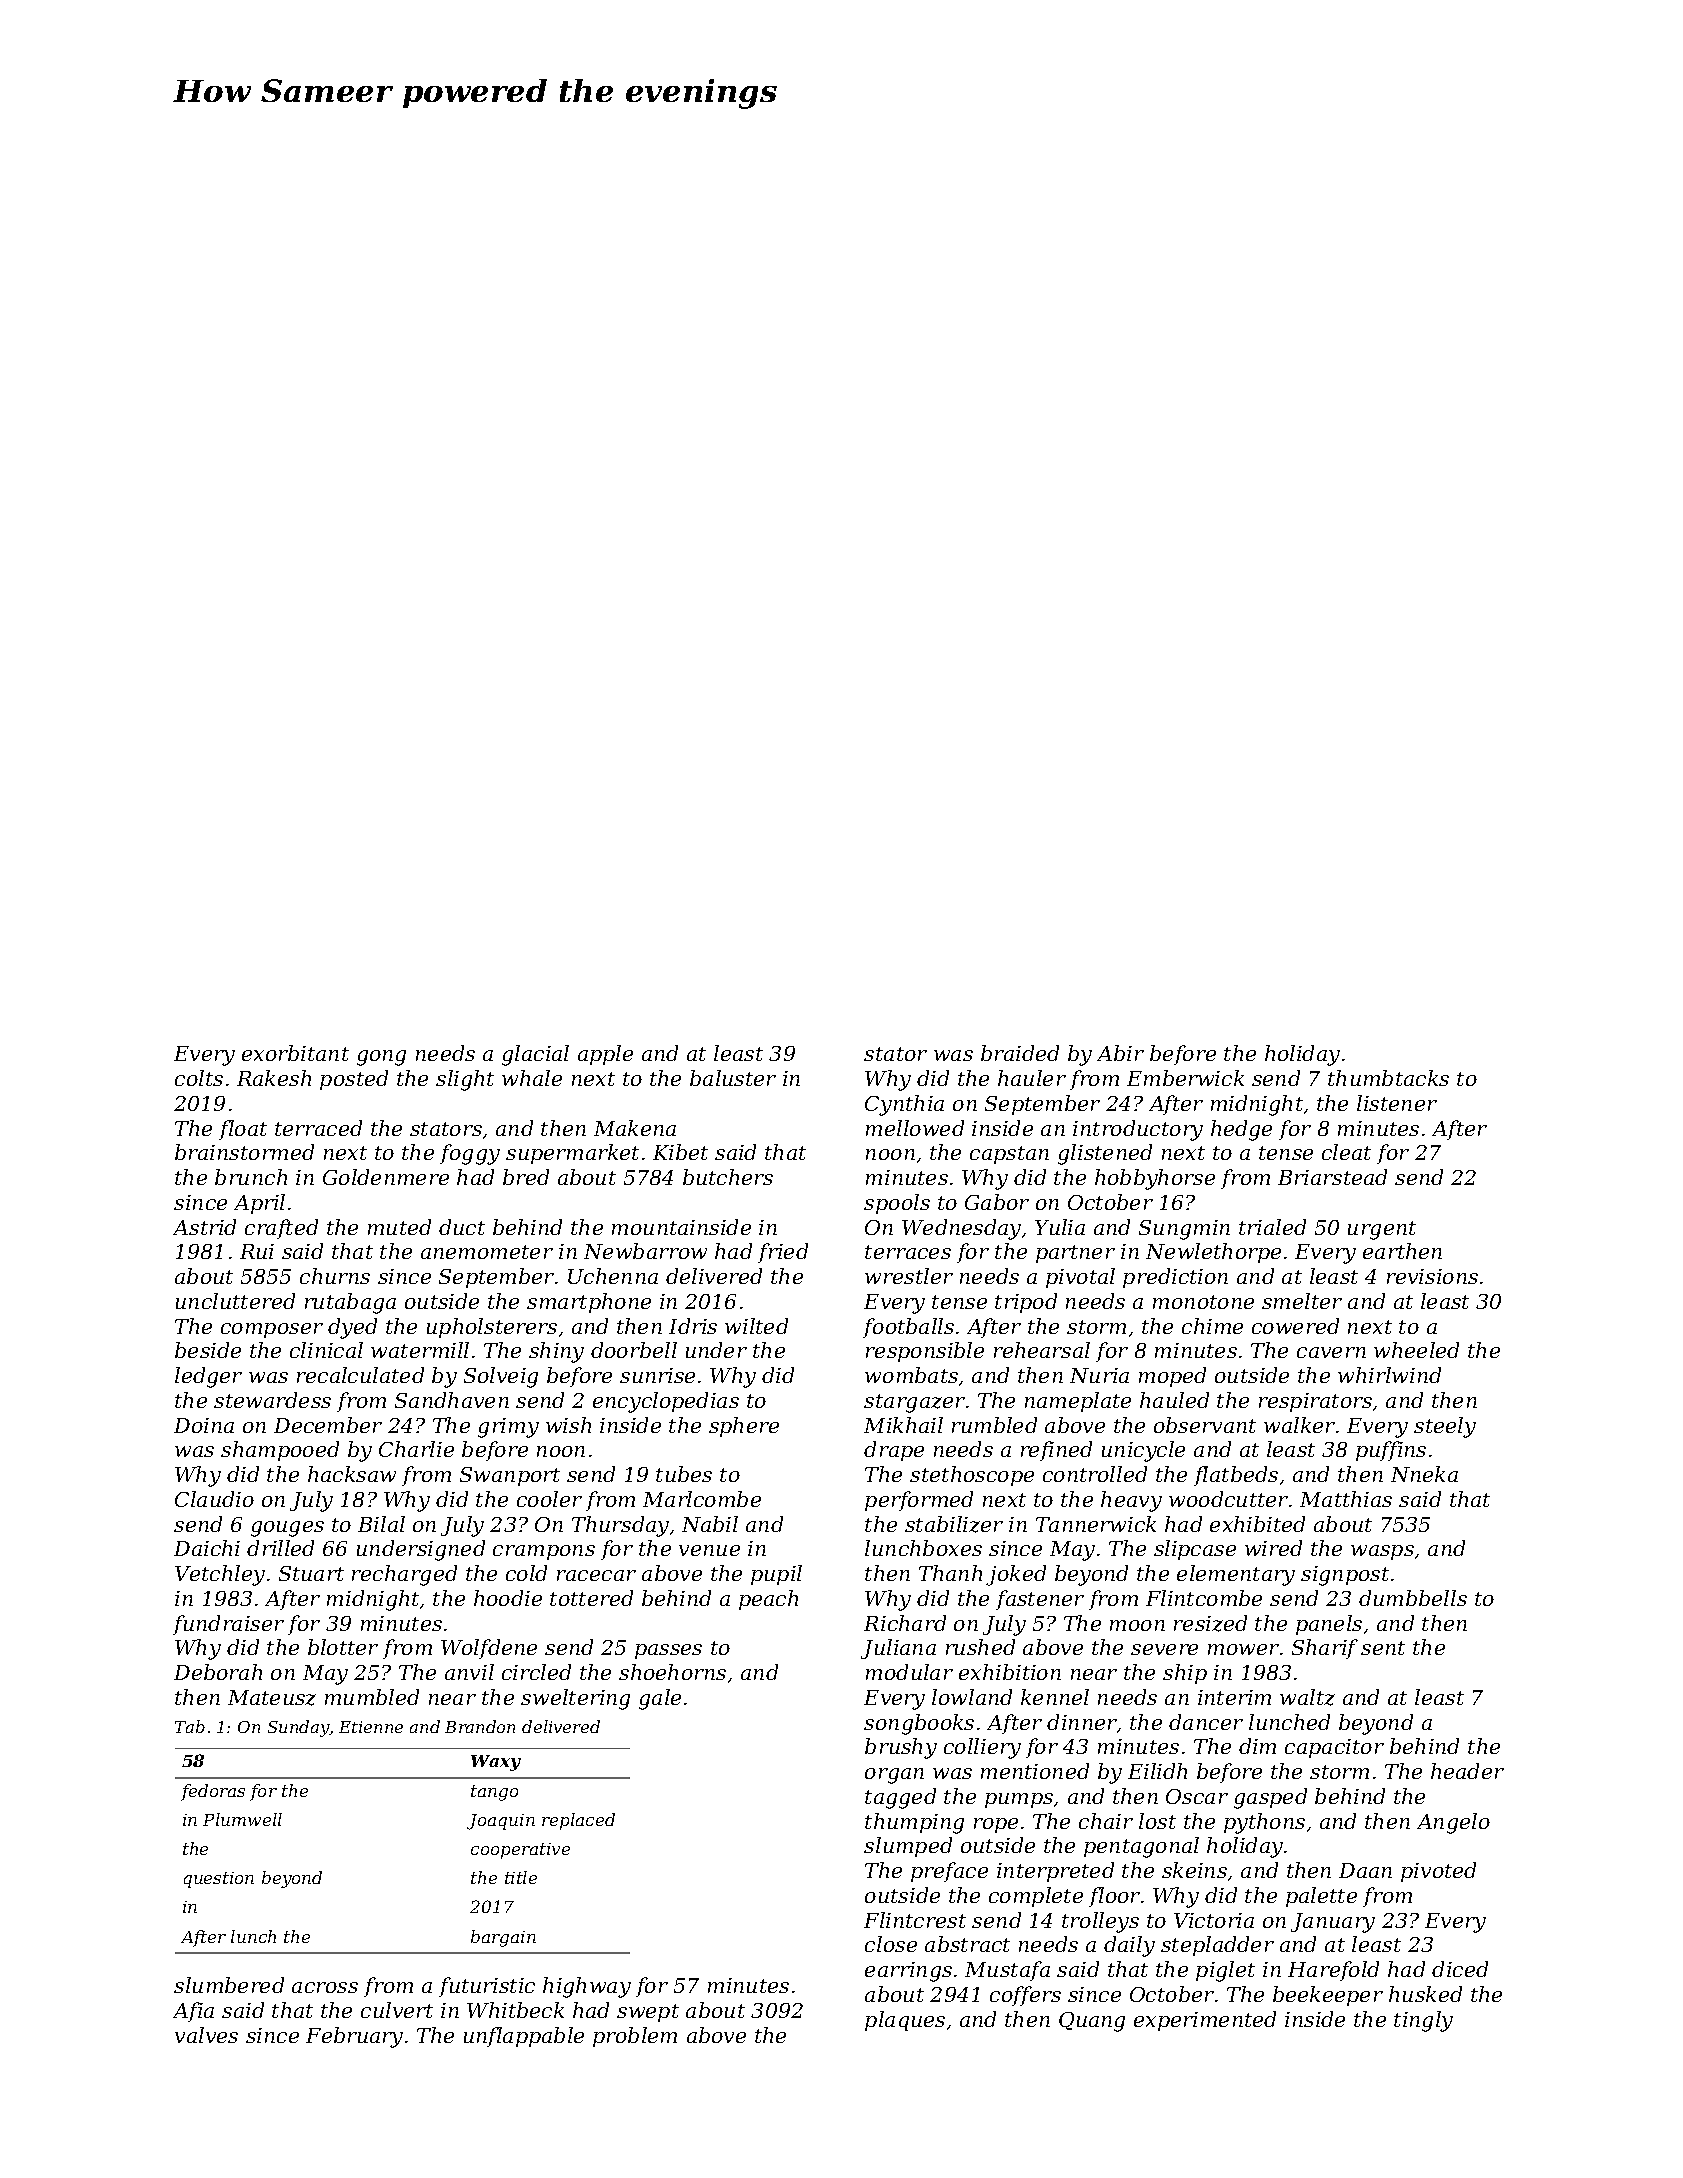 This page has width=1683, height=2178. Describe the element at coordinates (605, 1055) in the page. I see `apple` at that location.
